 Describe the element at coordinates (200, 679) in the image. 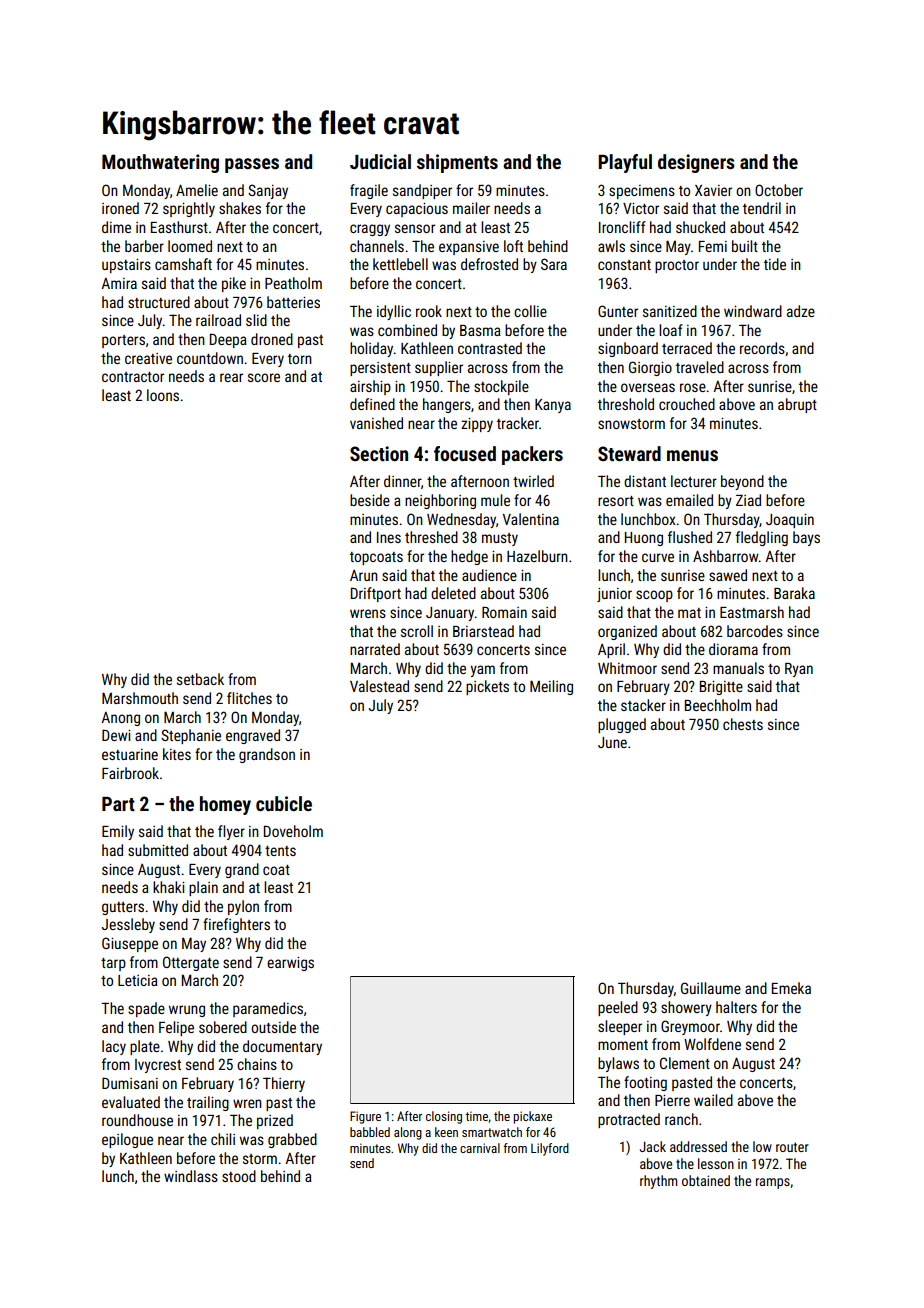

I see `setback` at that location.
